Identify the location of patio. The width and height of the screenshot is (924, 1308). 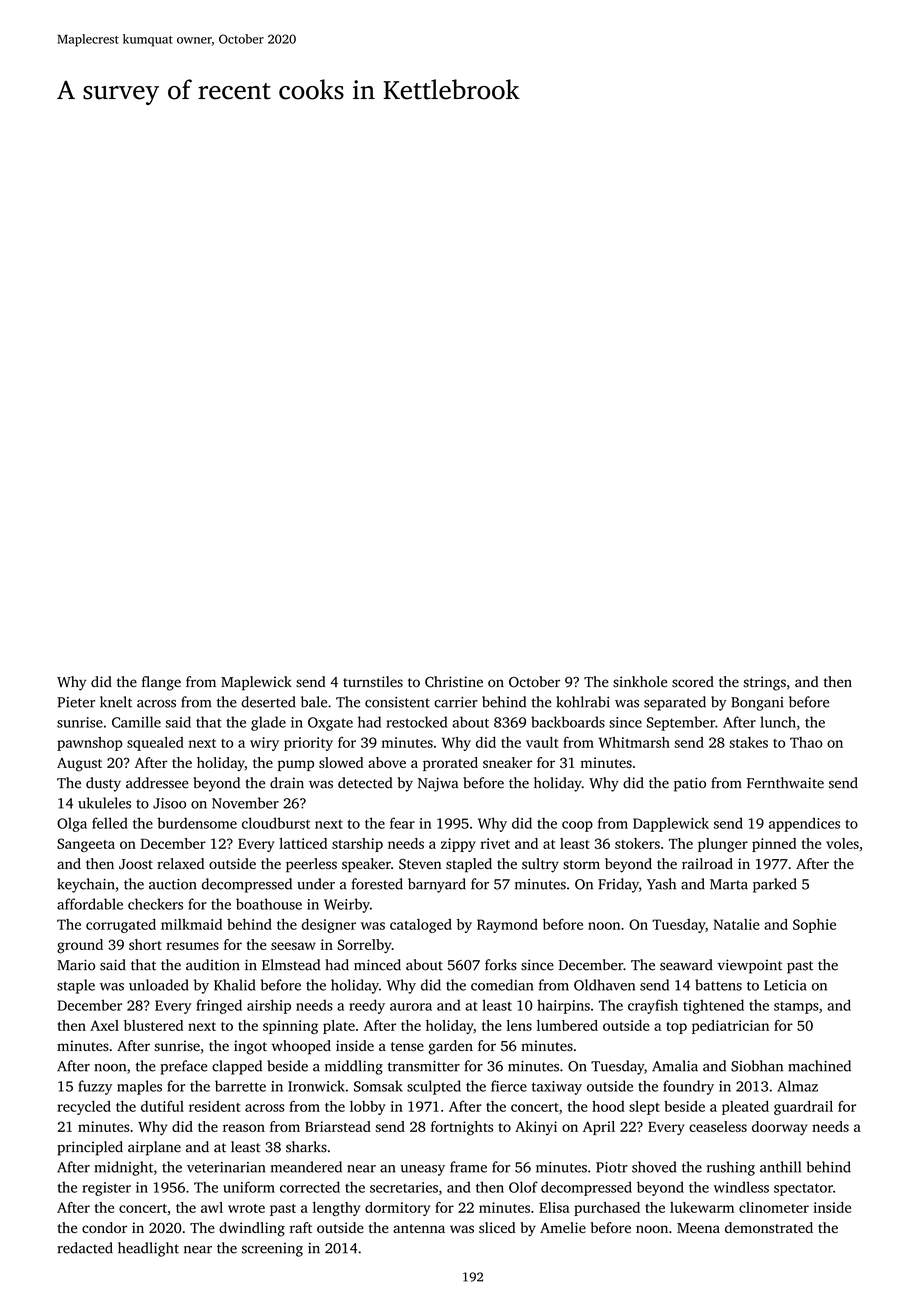
(690, 784).
